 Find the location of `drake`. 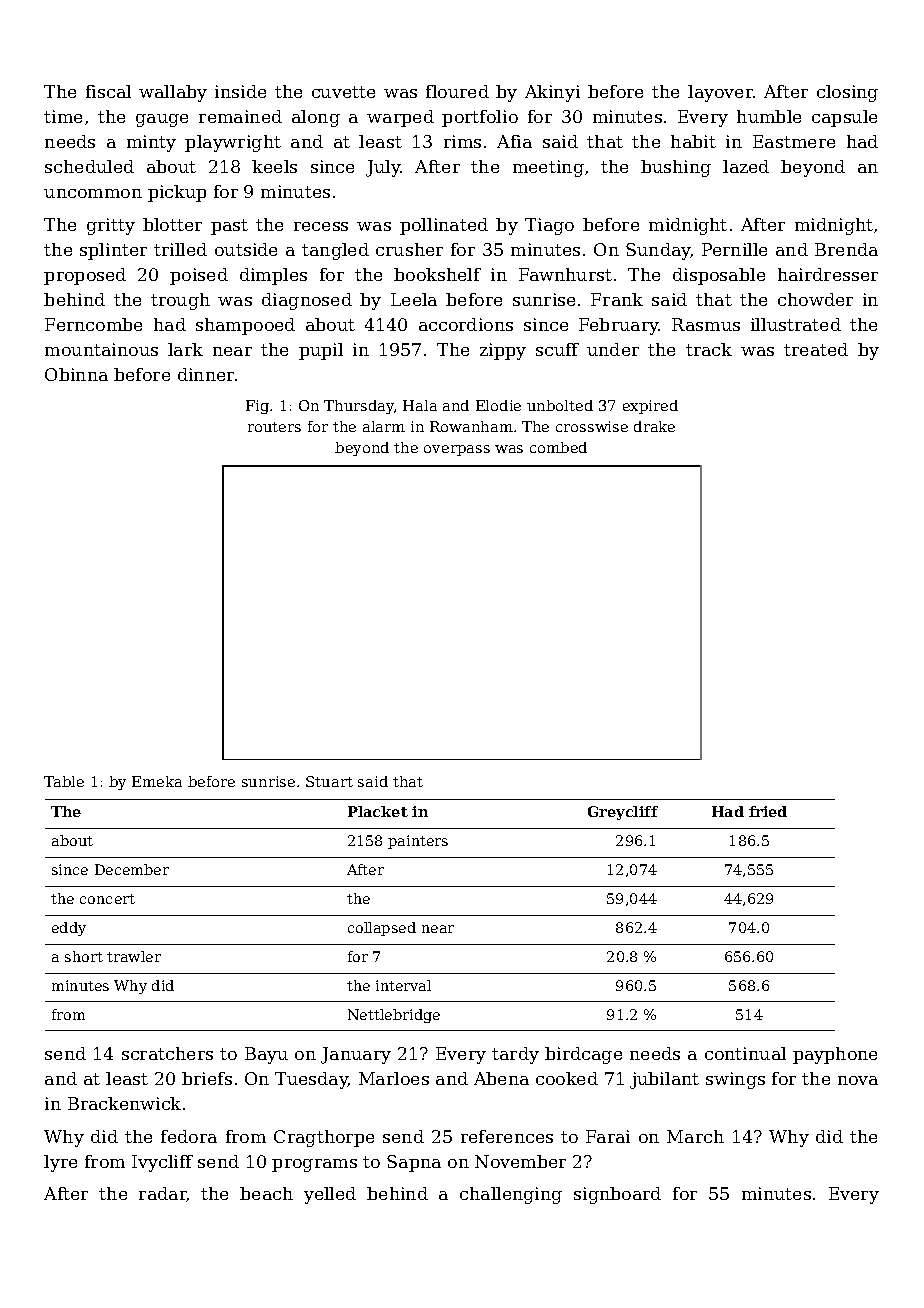

drake is located at coordinates (654, 426).
